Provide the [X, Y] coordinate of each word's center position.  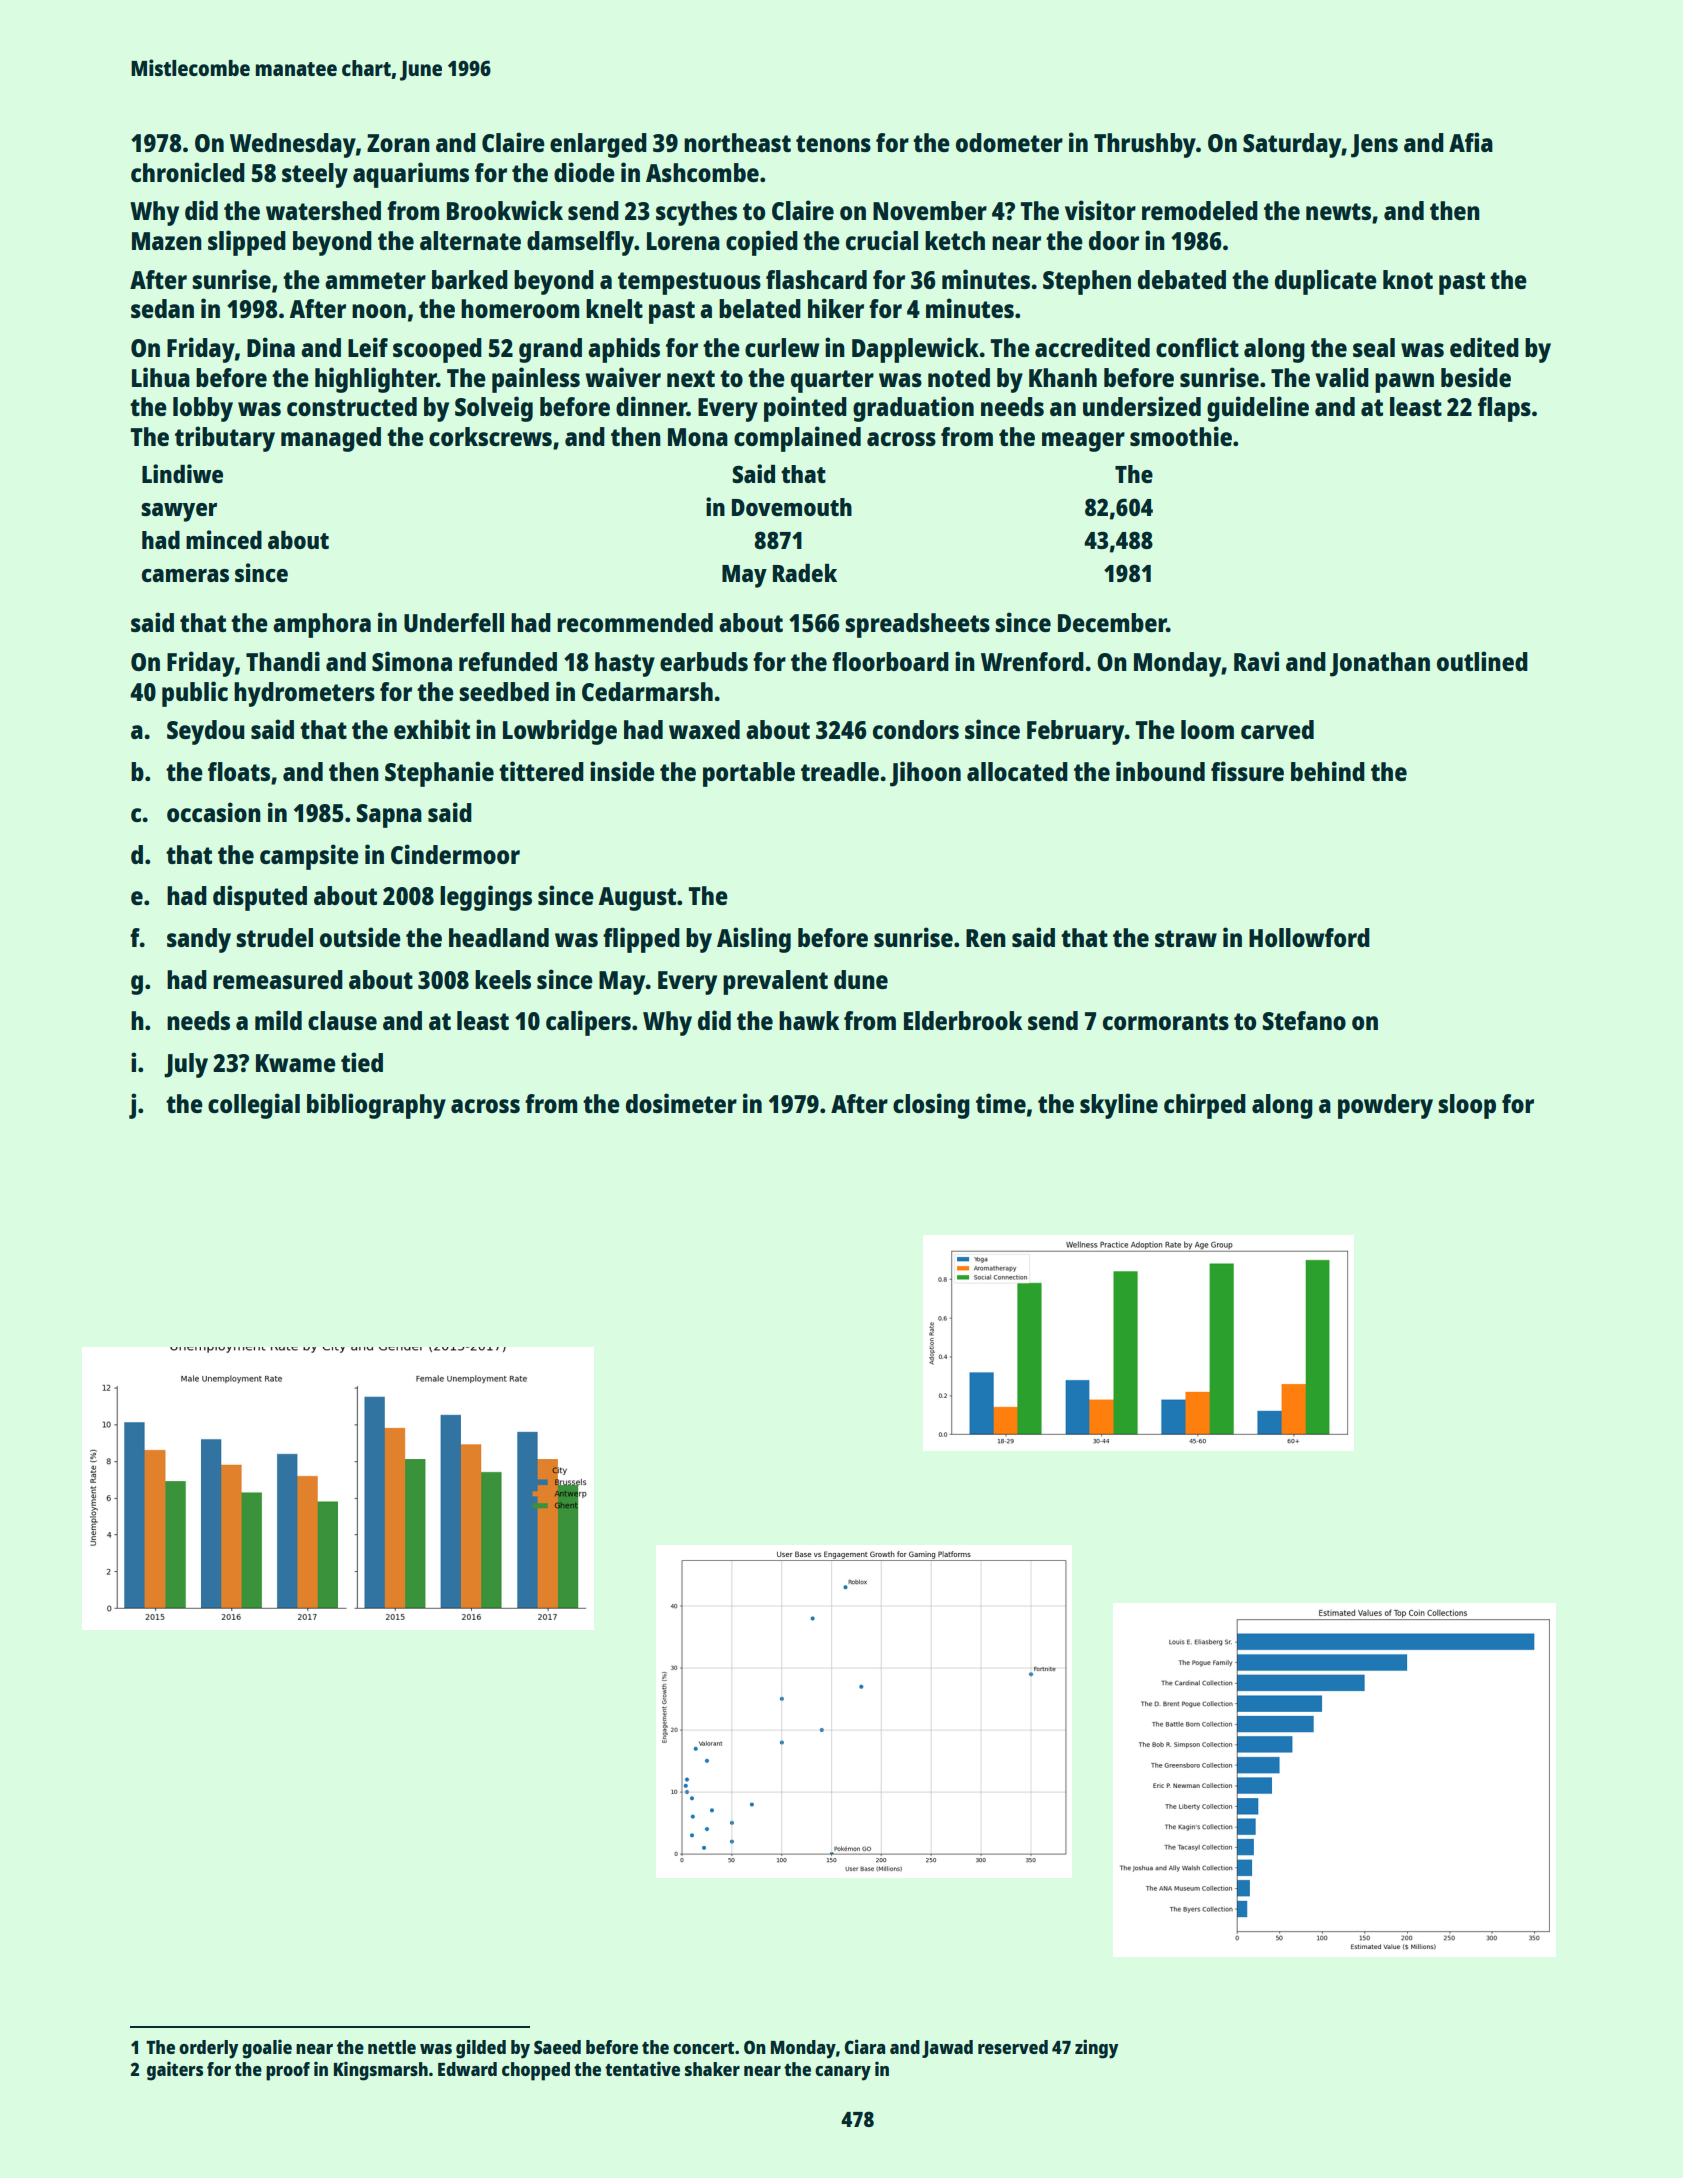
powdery [1385, 1106]
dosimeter [681, 1103]
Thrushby [1145, 145]
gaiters [175, 2071]
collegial [254, 1106]
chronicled [188, 172]
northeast [737, 142]
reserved [1013, 2047]
